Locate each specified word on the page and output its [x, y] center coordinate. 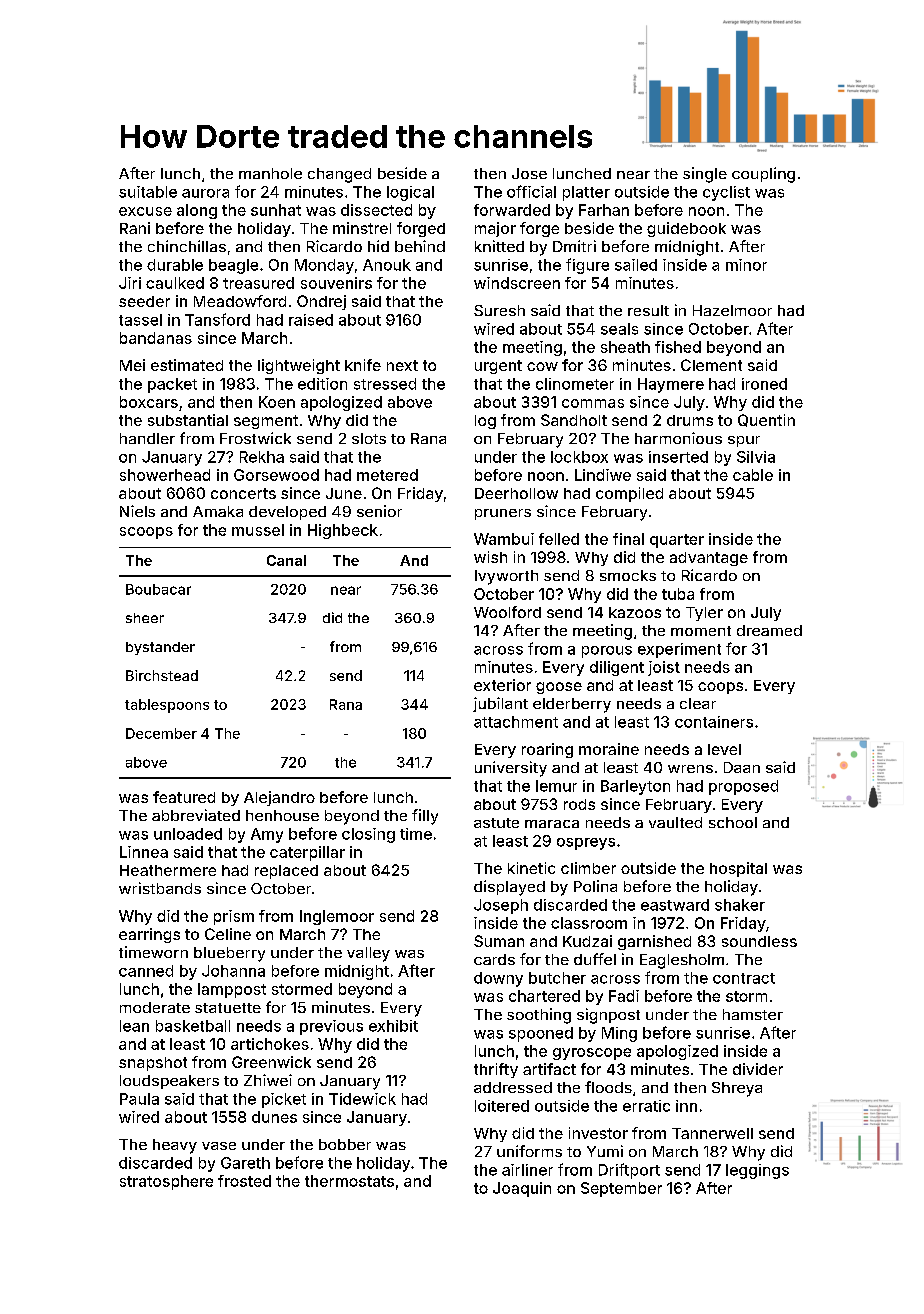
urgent [498, 367]
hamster [753, 1014]
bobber [345, 1144]
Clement [711, 365]
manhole [270, 173]
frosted [244, 1181]
